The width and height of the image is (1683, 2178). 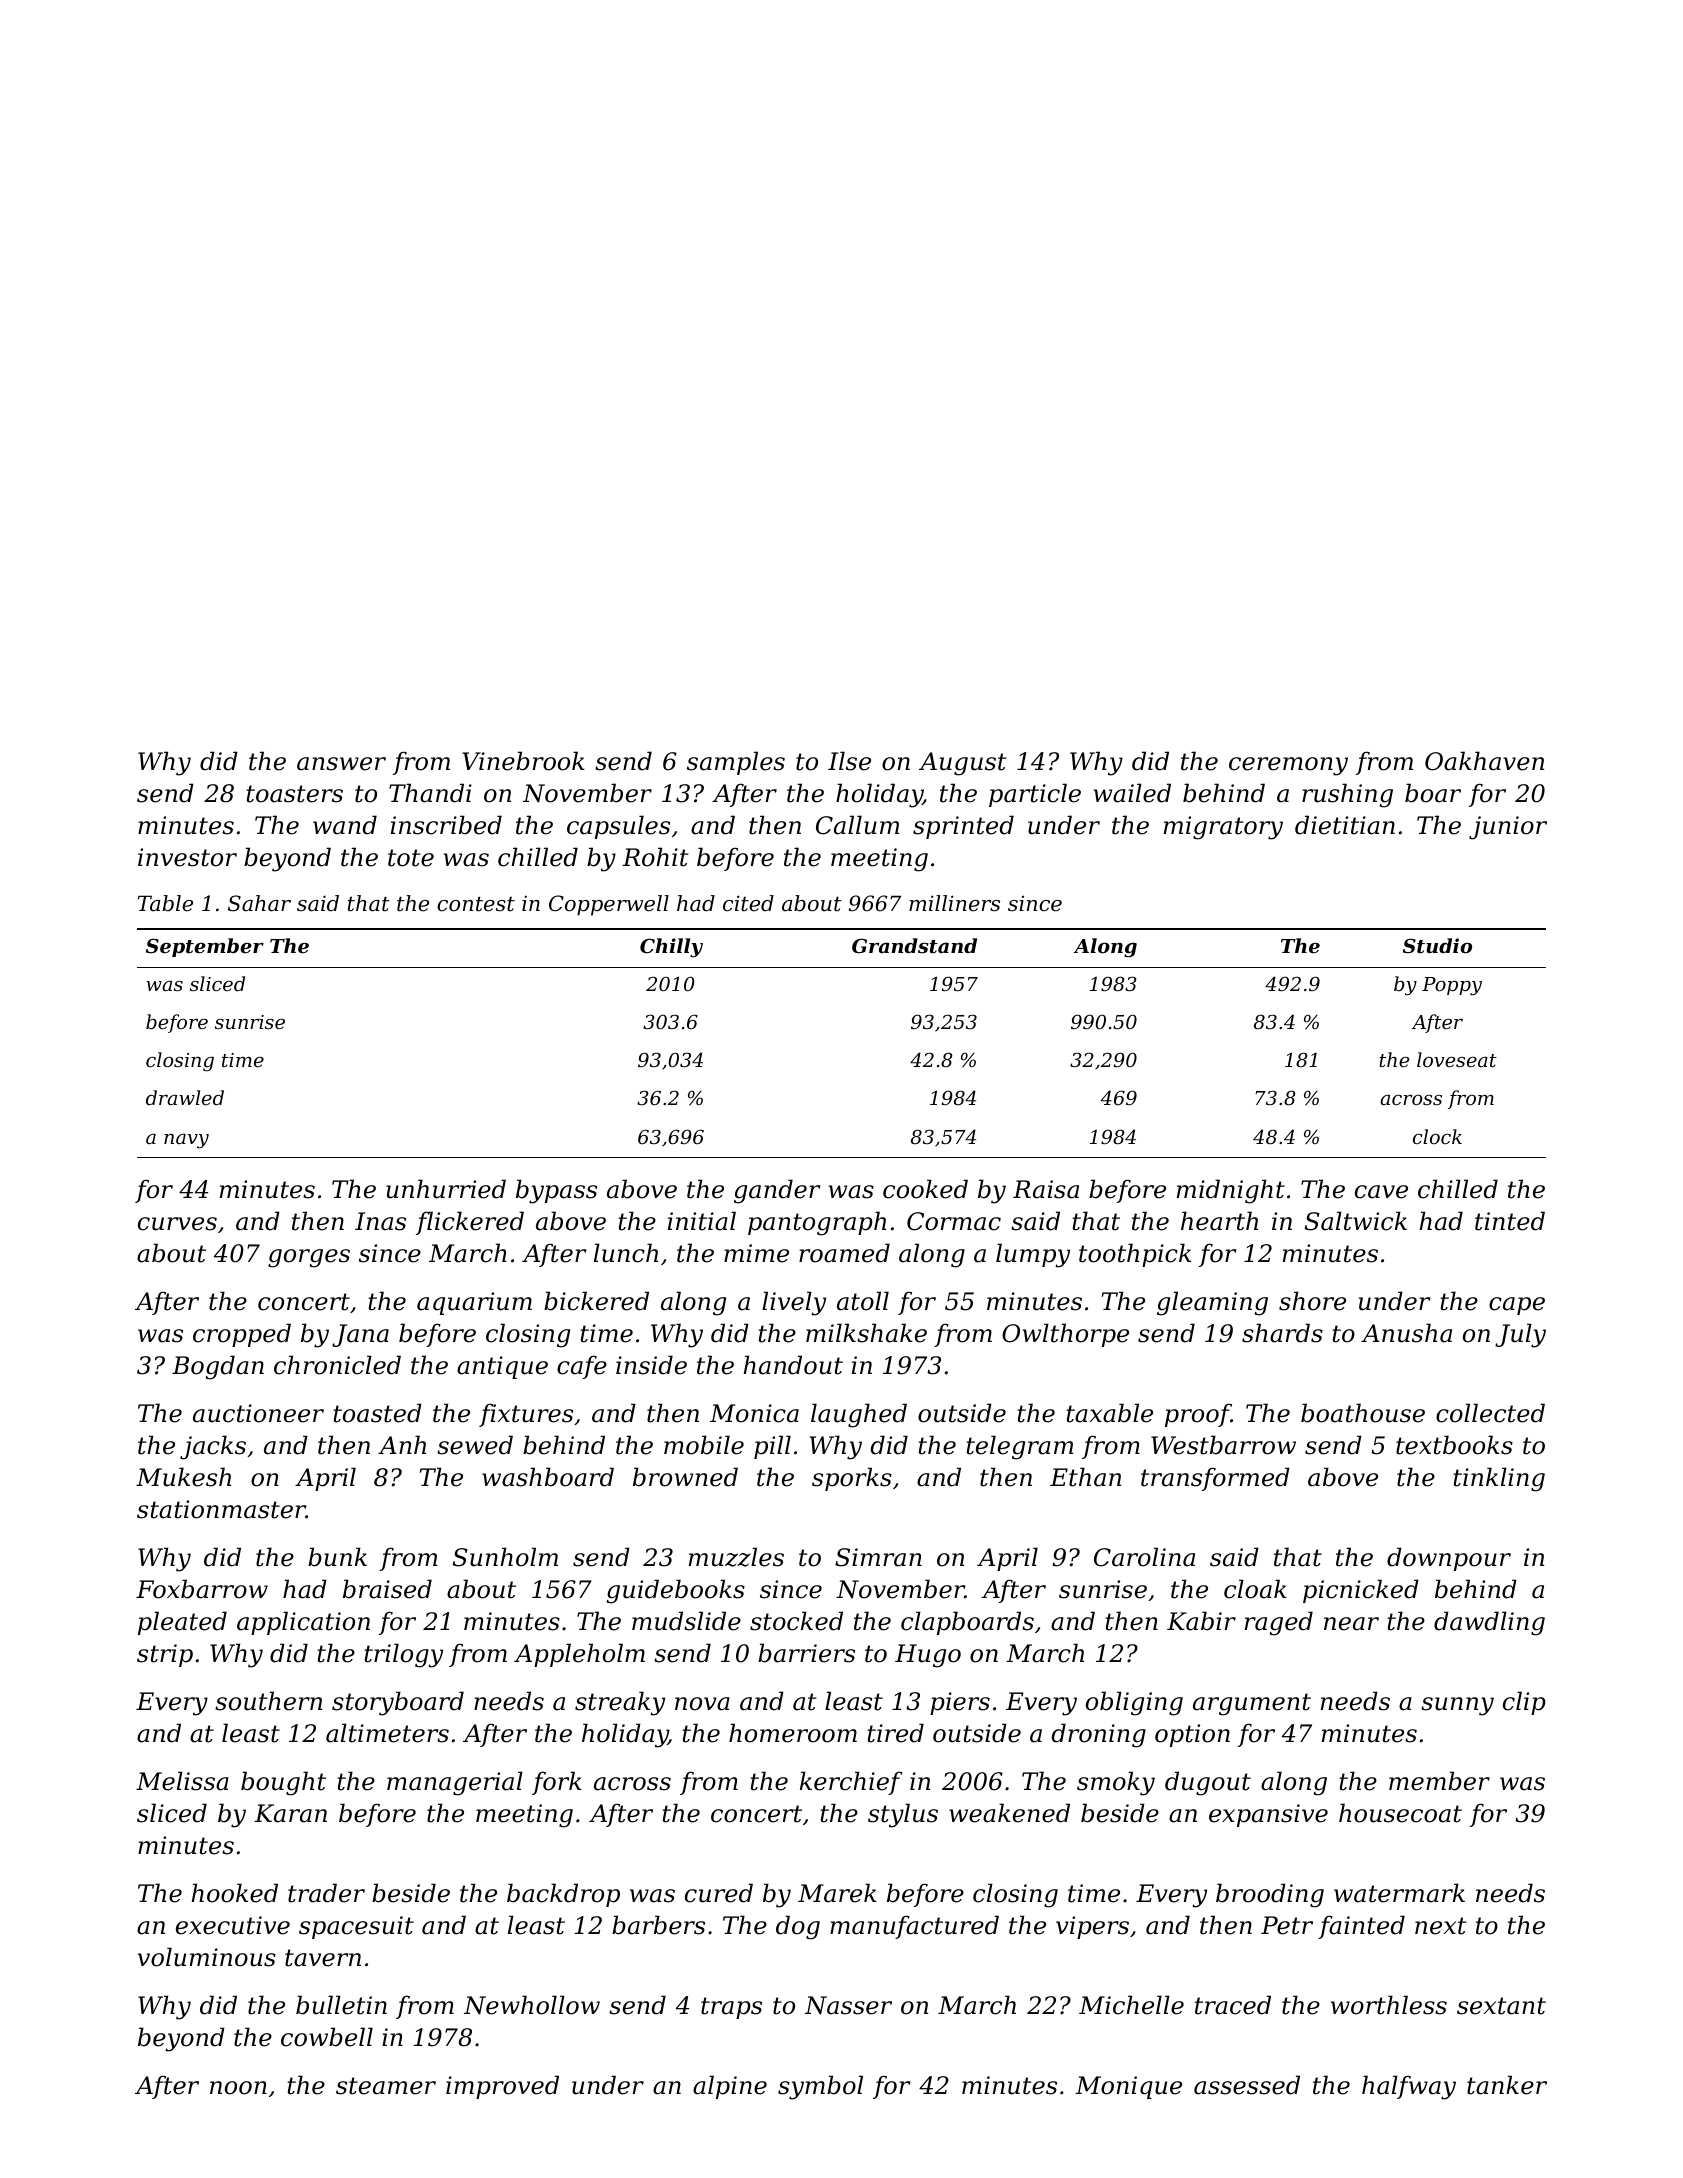 What do you see at coordinates (1439, 1781) in the image?
I see `member` at bounding box center [1439, 1781].
